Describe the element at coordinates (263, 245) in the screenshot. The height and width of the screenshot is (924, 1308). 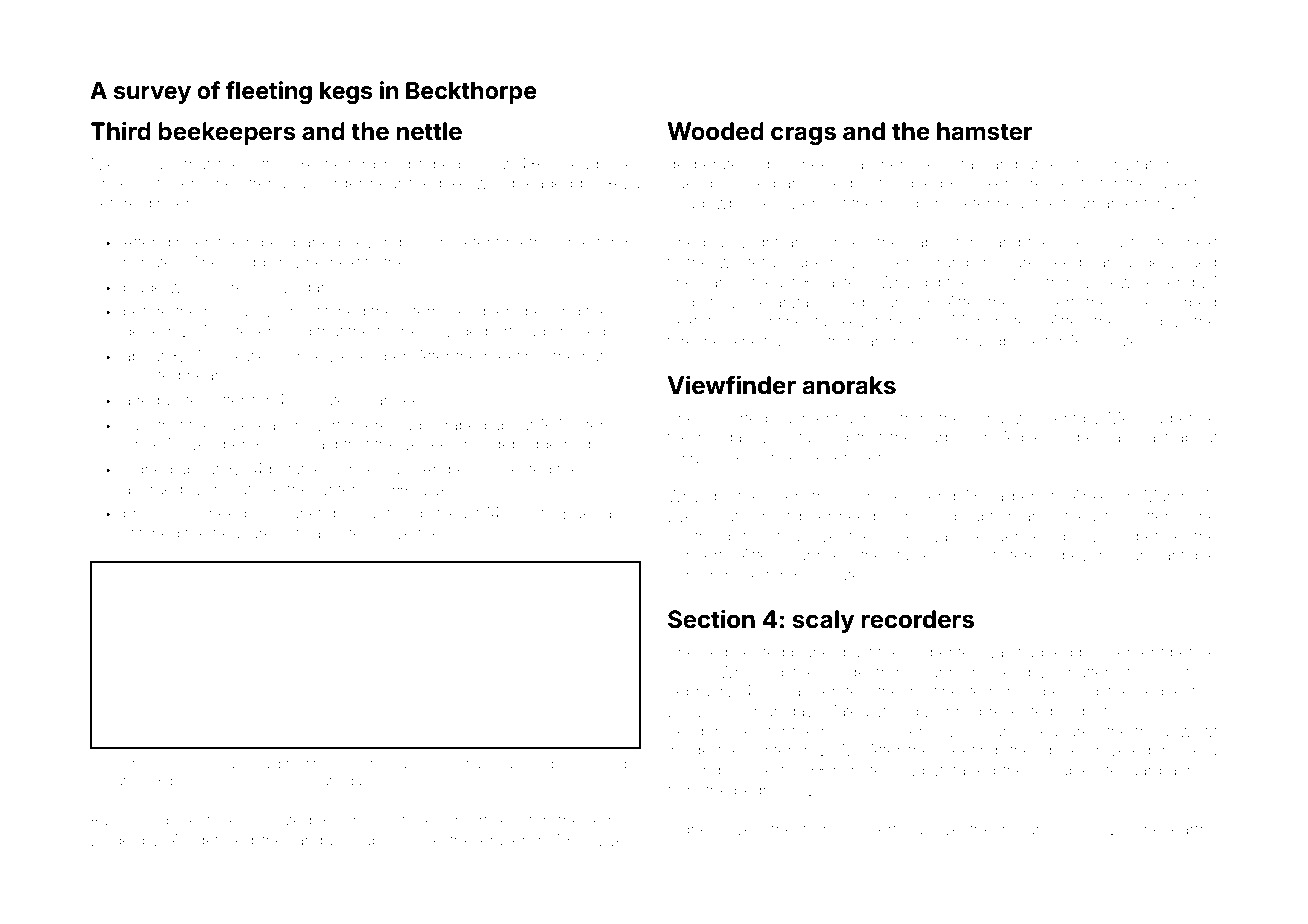
I see `rope` at that location.
